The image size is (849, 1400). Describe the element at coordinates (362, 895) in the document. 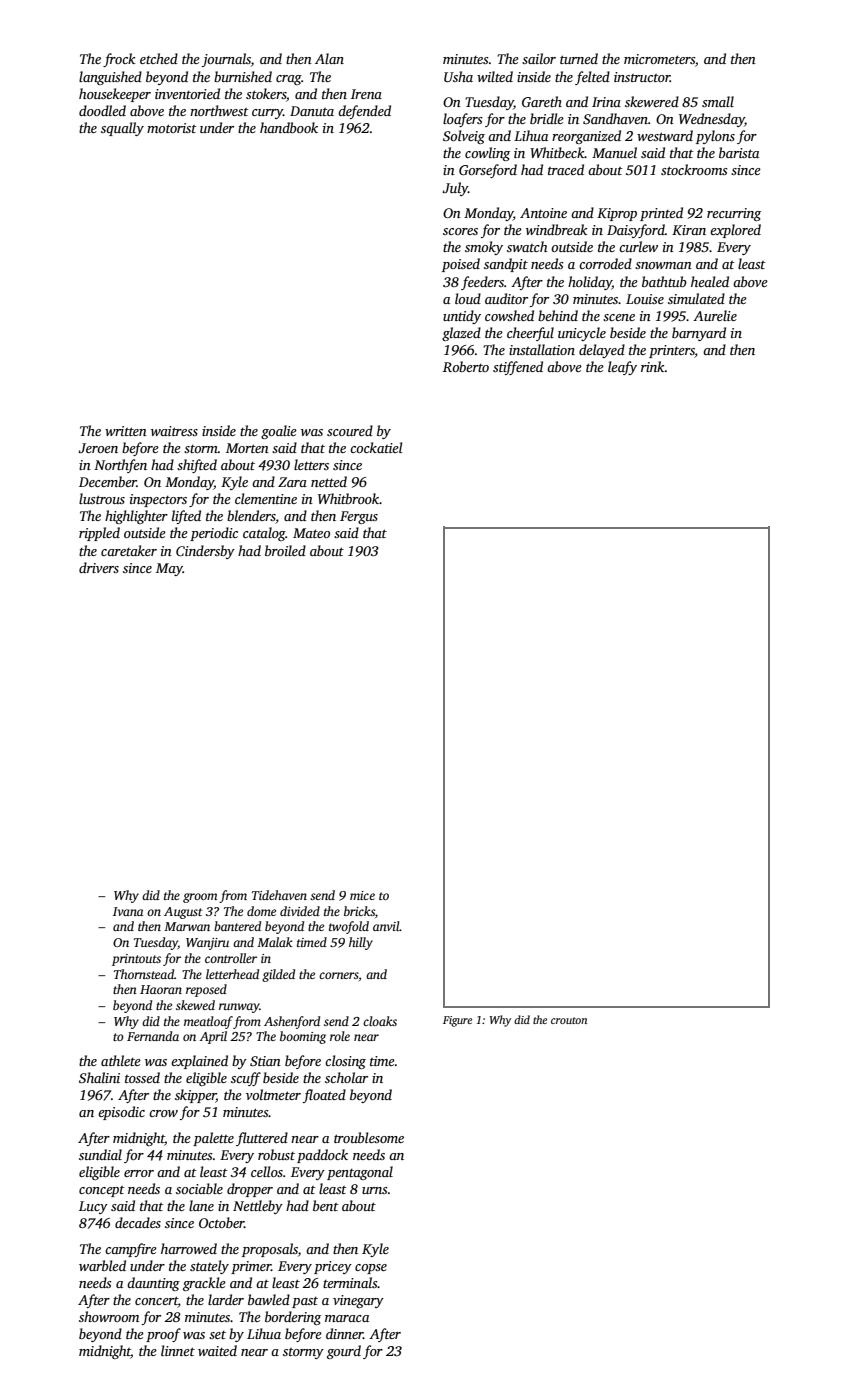

I see `mice` at that location.
